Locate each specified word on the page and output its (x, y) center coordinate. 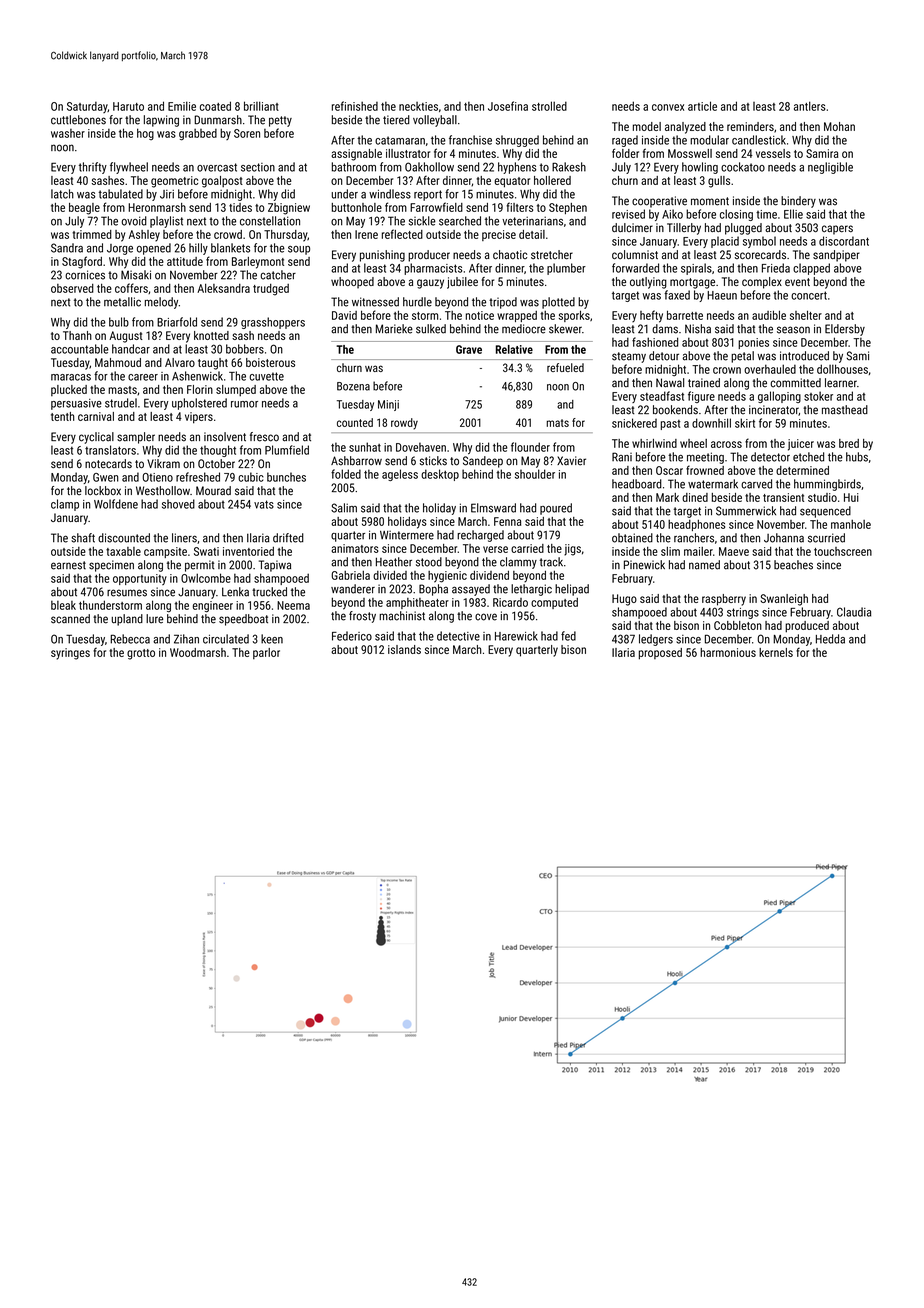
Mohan (839, 126)
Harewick (516, 636)
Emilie (182, 106)
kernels (776, 652)
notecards (108, 464)
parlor (266, 654)
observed (72, 288)
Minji (388, 405)
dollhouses (842, 369)
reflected (402, 234)
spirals (696, 269)
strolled (549, 106)
